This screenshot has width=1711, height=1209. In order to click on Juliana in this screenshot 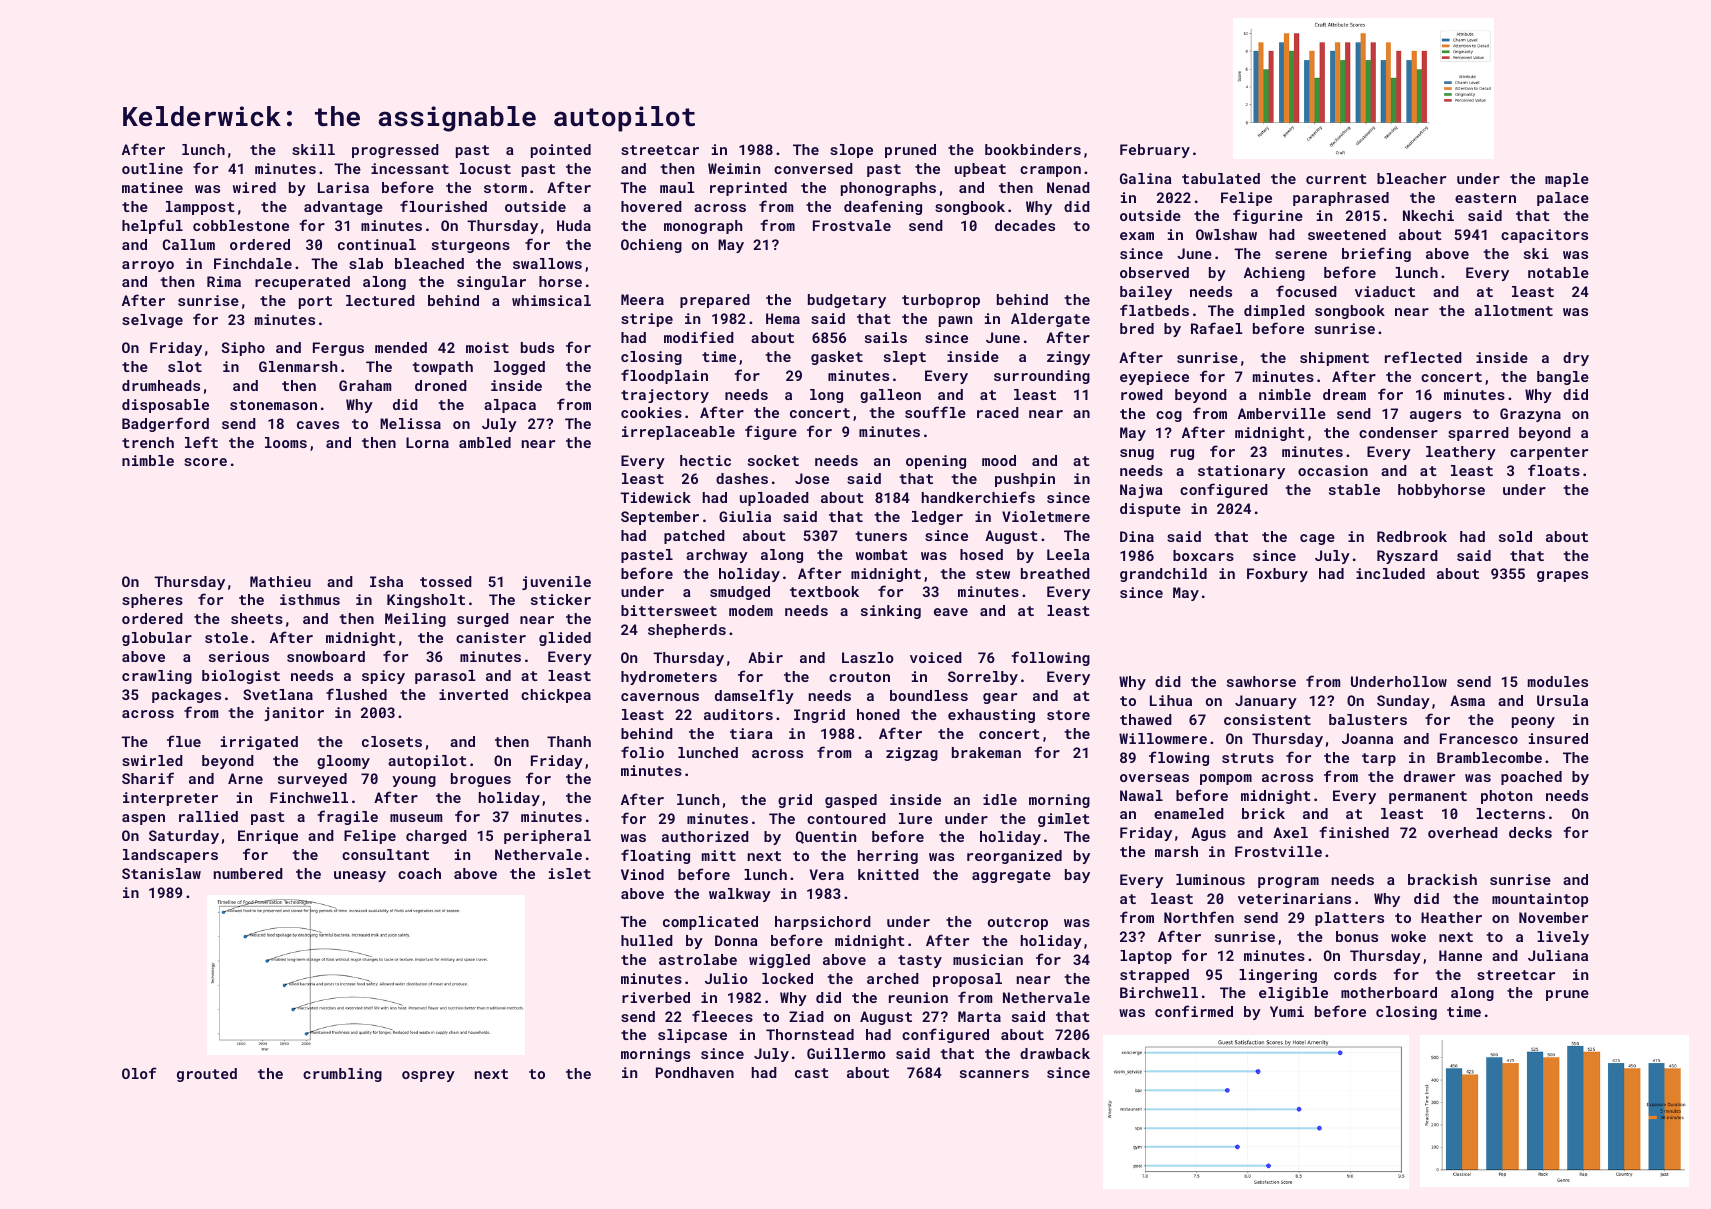, I will do `click(1558, 955)`.
